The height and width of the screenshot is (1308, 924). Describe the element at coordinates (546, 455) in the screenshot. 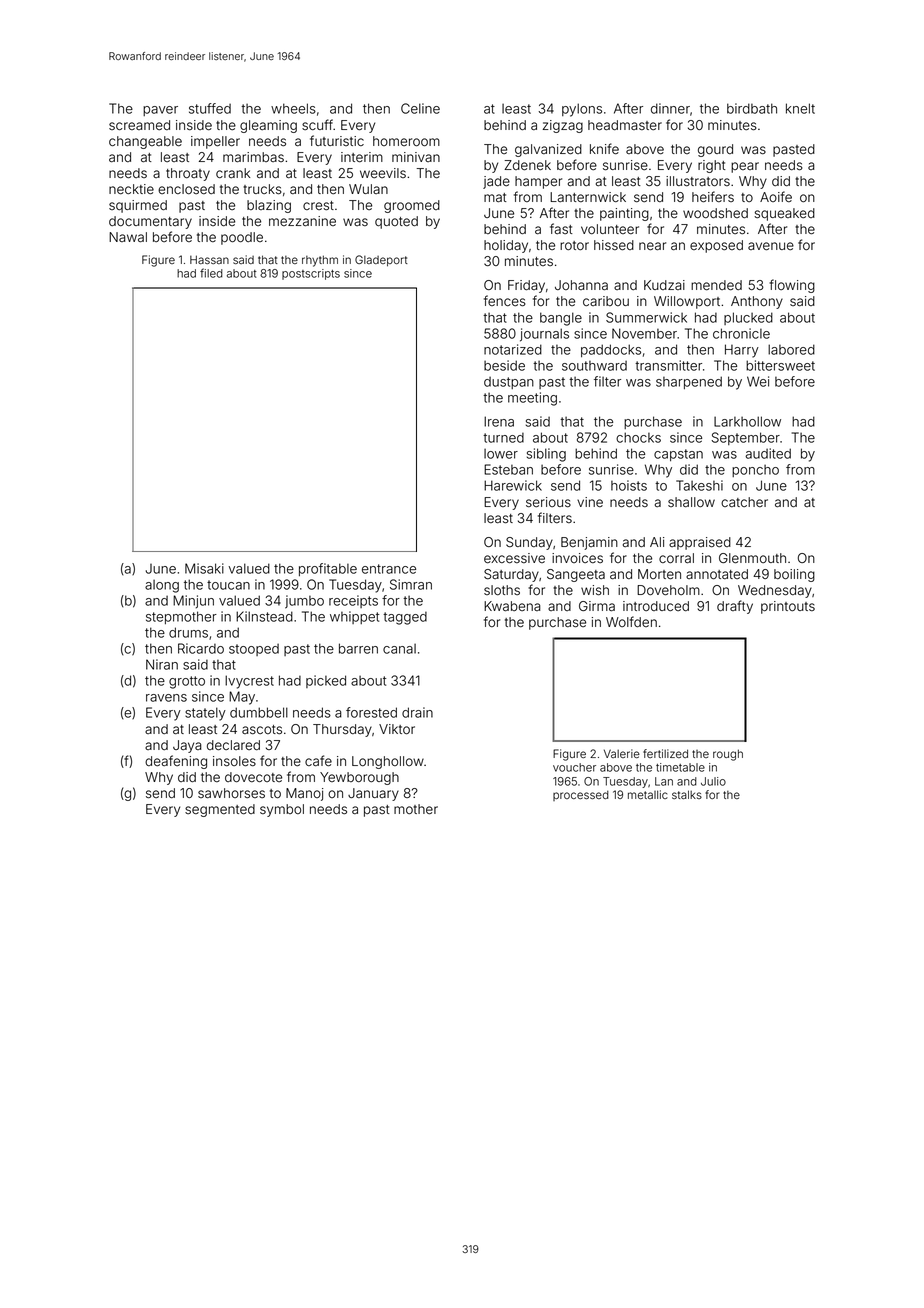

I see `sibling` at that location.
